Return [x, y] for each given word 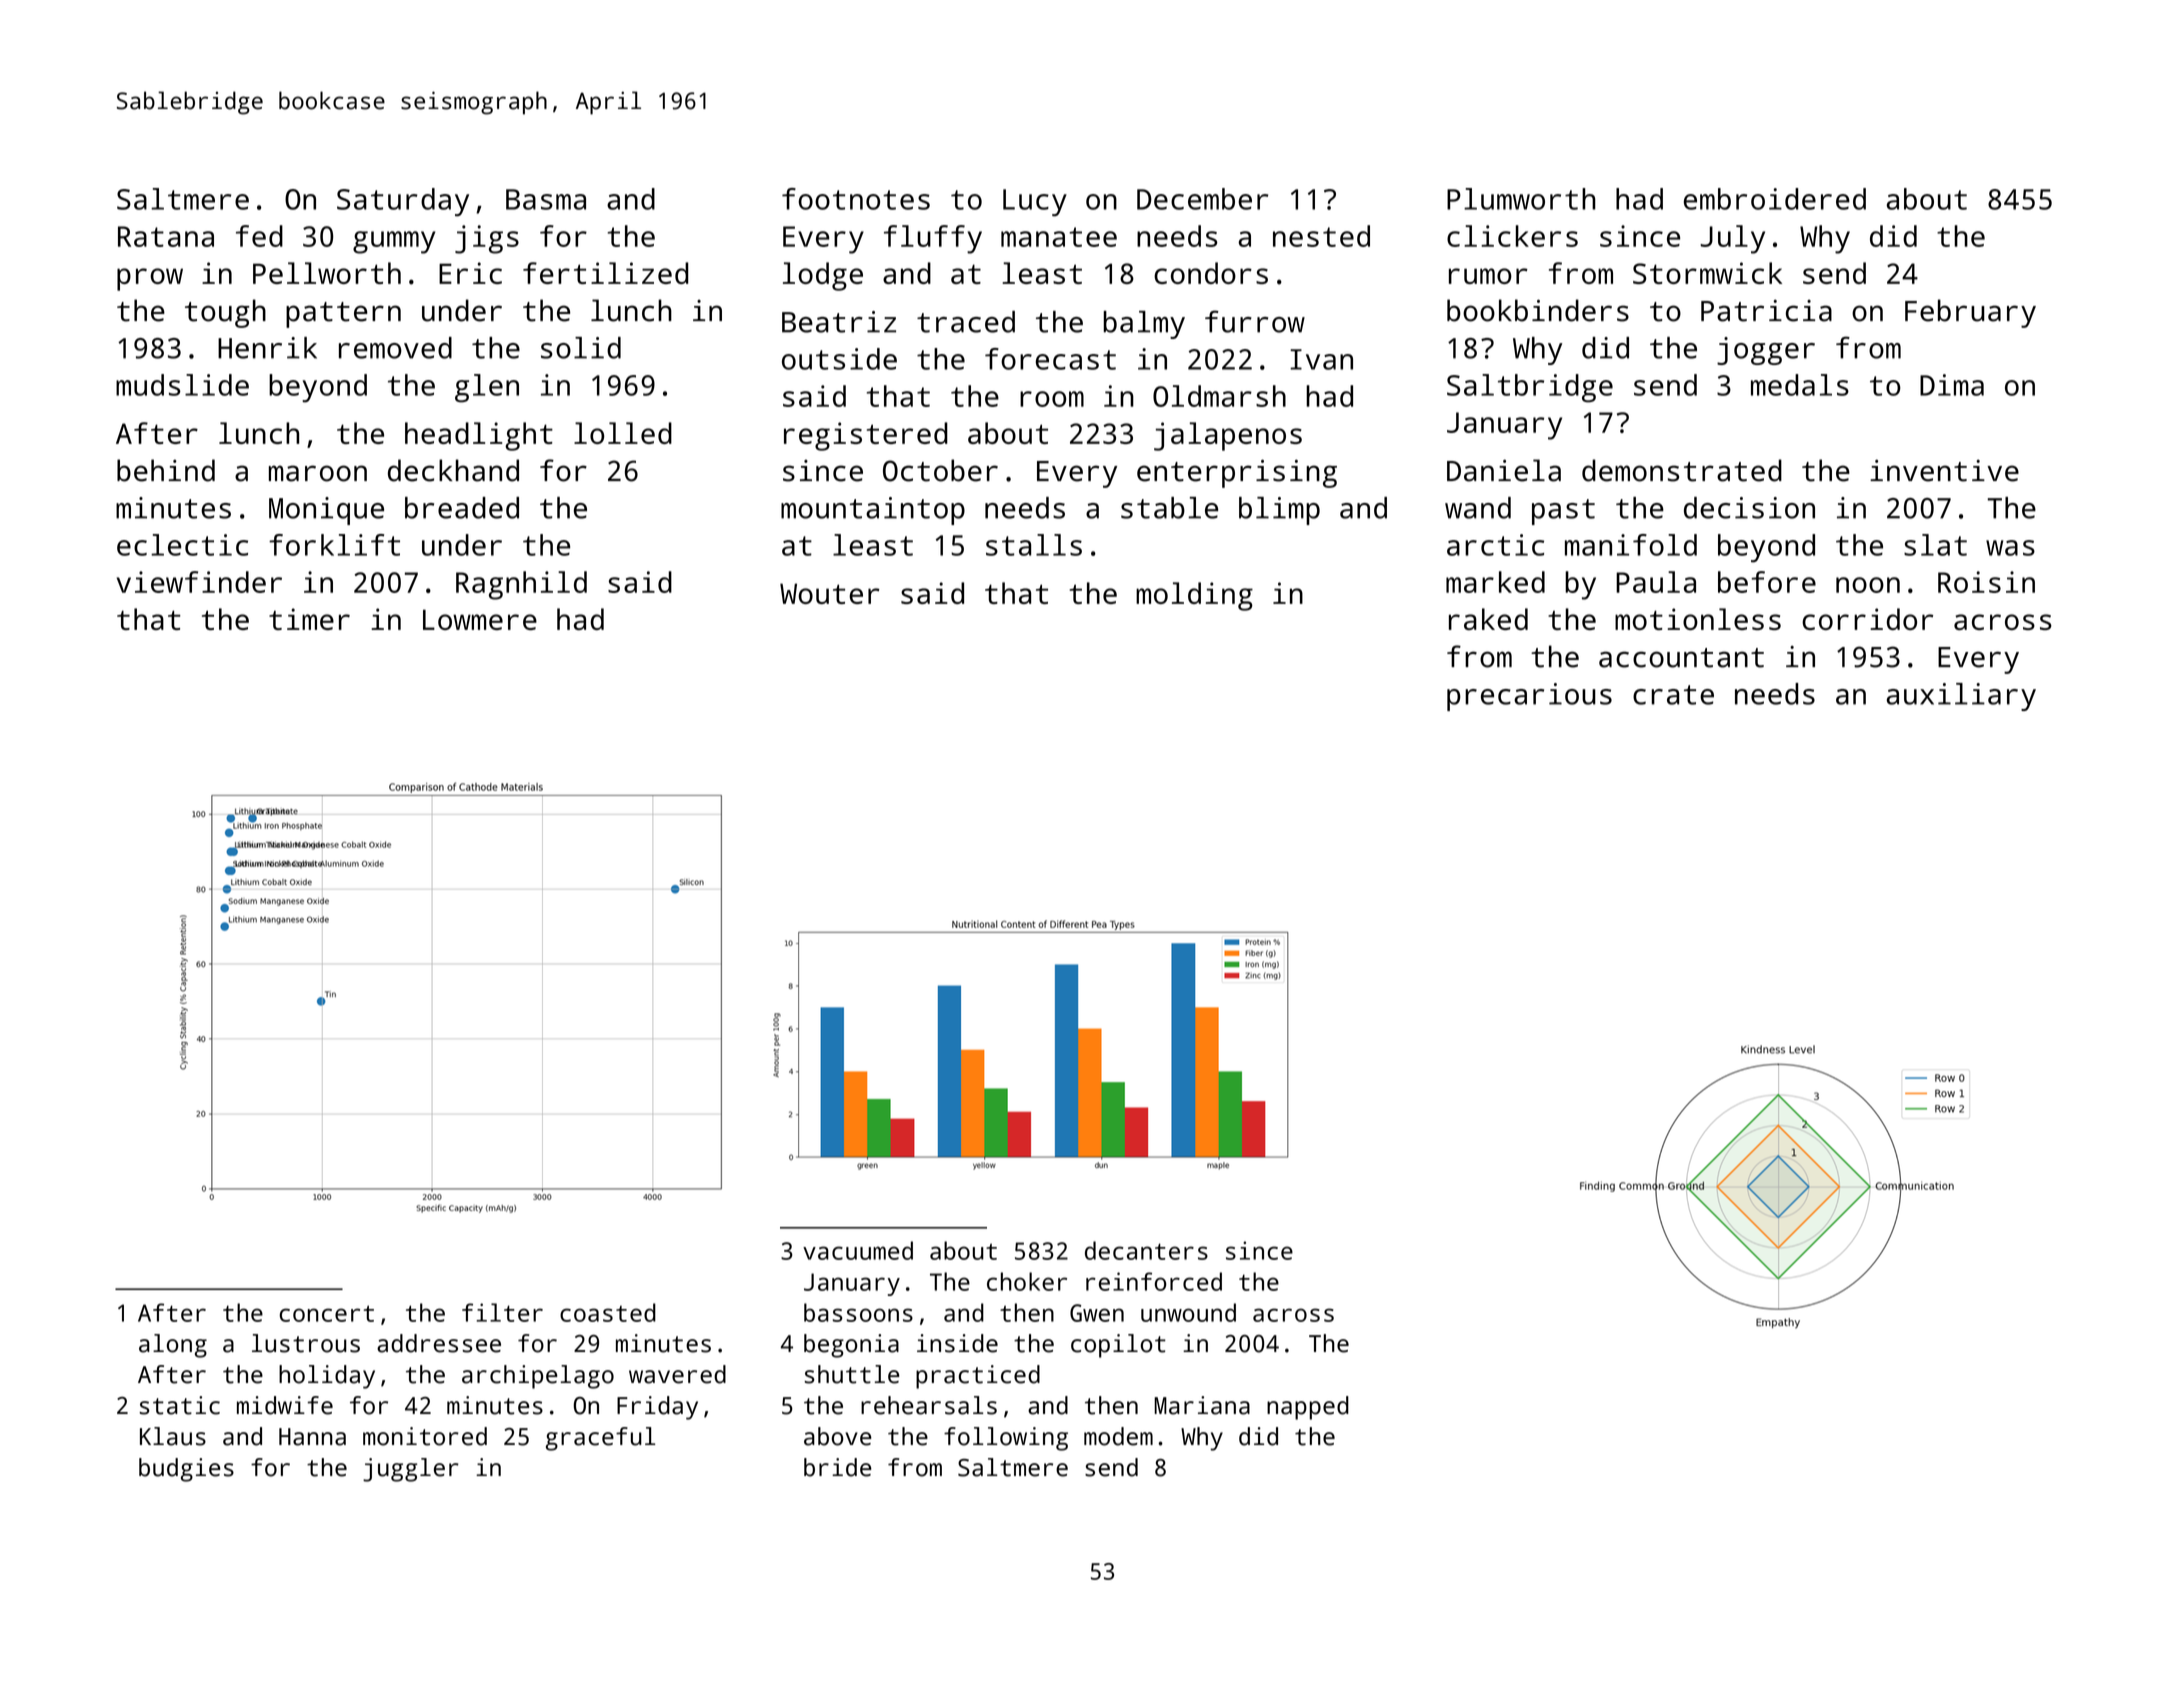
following [1006, 1439]
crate [1673, 695]
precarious [1529, 697]
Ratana [166, 236]
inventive [1944, 470]
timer [309, 619]
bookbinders [1538, 310]
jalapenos [1228, 436]
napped [1308, 1408]
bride [837, 1467]
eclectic [182, 545]
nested [1321, 236]
